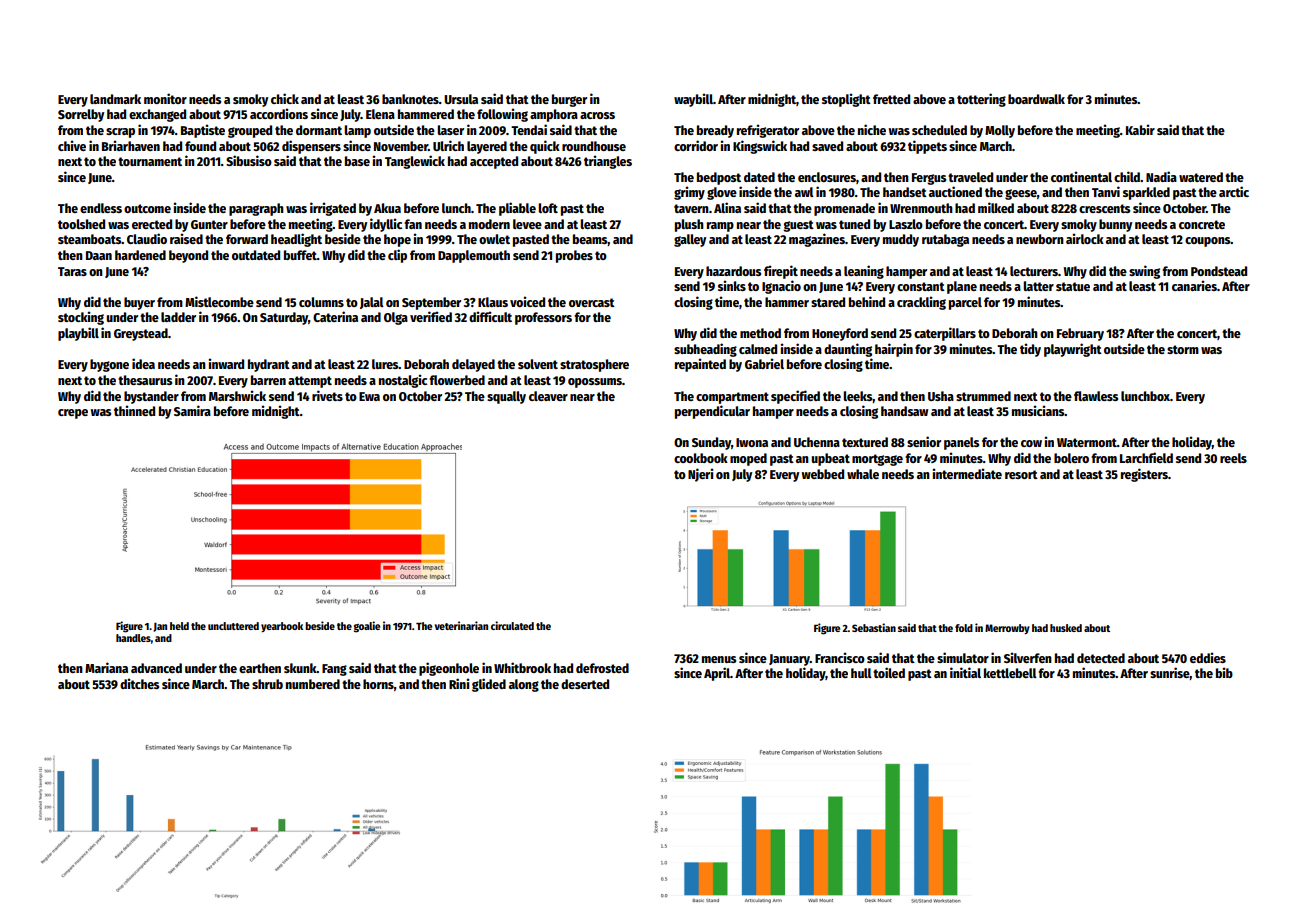 This document has height=924, width=1308. What do you see at coordinates (945, 240) in the document?
I see `rutabaga` at bounding box center [945, 240].
